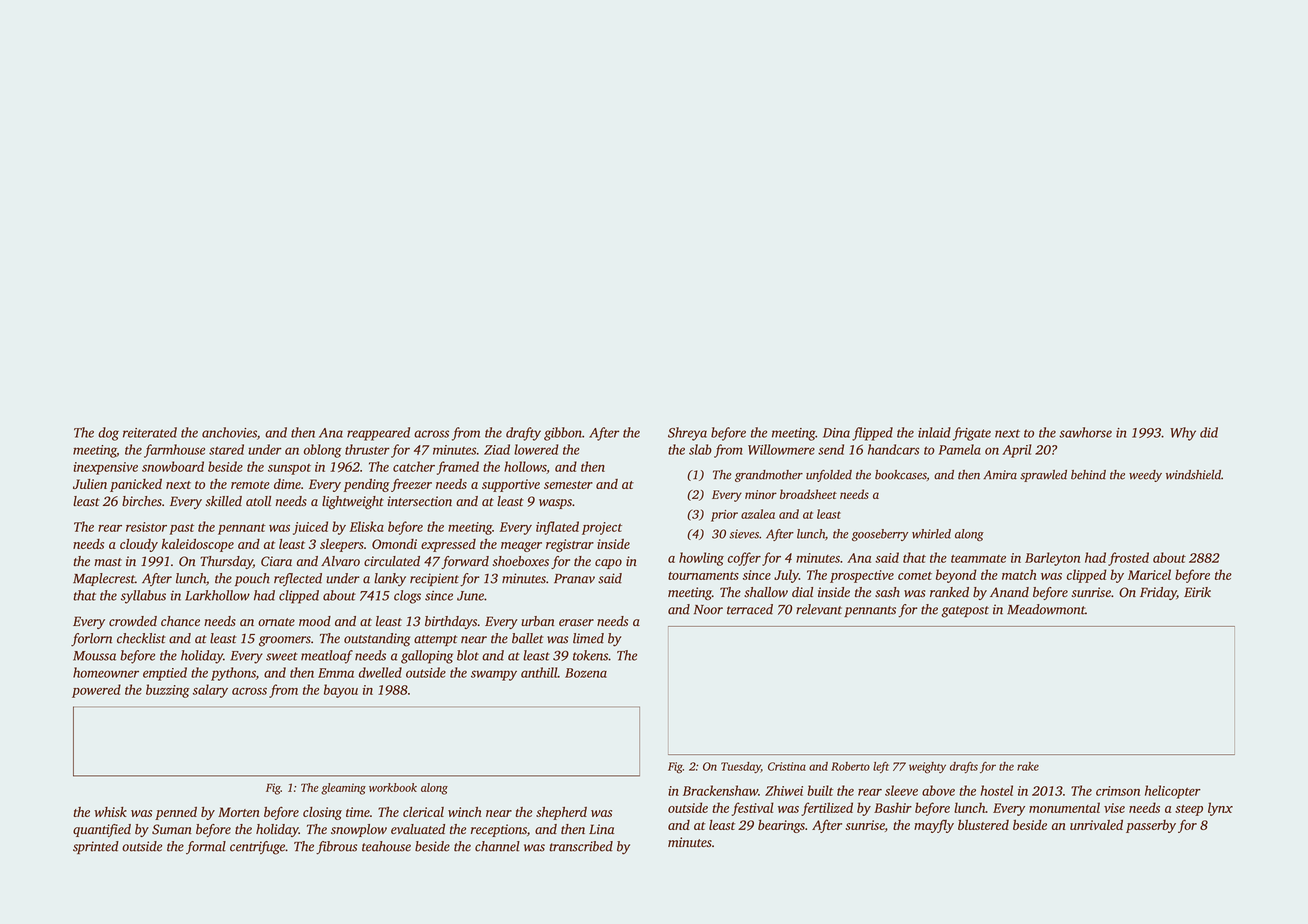 This screenshot has width=1308, height=924. Describe the element at coordinates (983, 825) in the screenshot. I see `blustered` at that location.
